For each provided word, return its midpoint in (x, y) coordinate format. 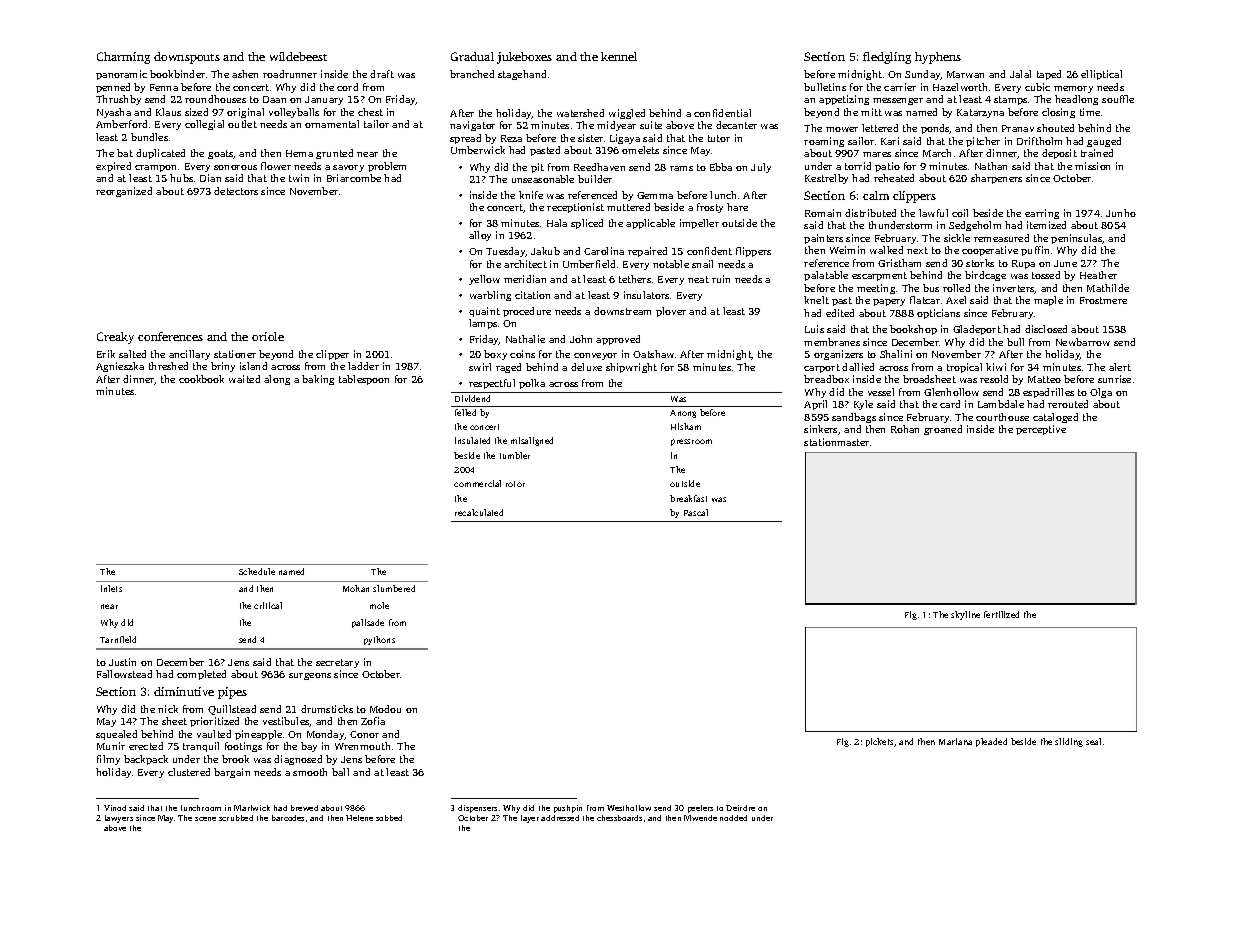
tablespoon (364, 380)
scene (205, 819)
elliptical (1101, 75)
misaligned (532, 441)
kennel (619, 56)
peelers (700, 809)
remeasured (1001, 238)
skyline (965, 615)
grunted (334, 154)
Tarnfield (118, 639)
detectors (236, 191)
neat (698, 279)
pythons (379, 640)
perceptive (1041, 430)
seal (1093, 741)
